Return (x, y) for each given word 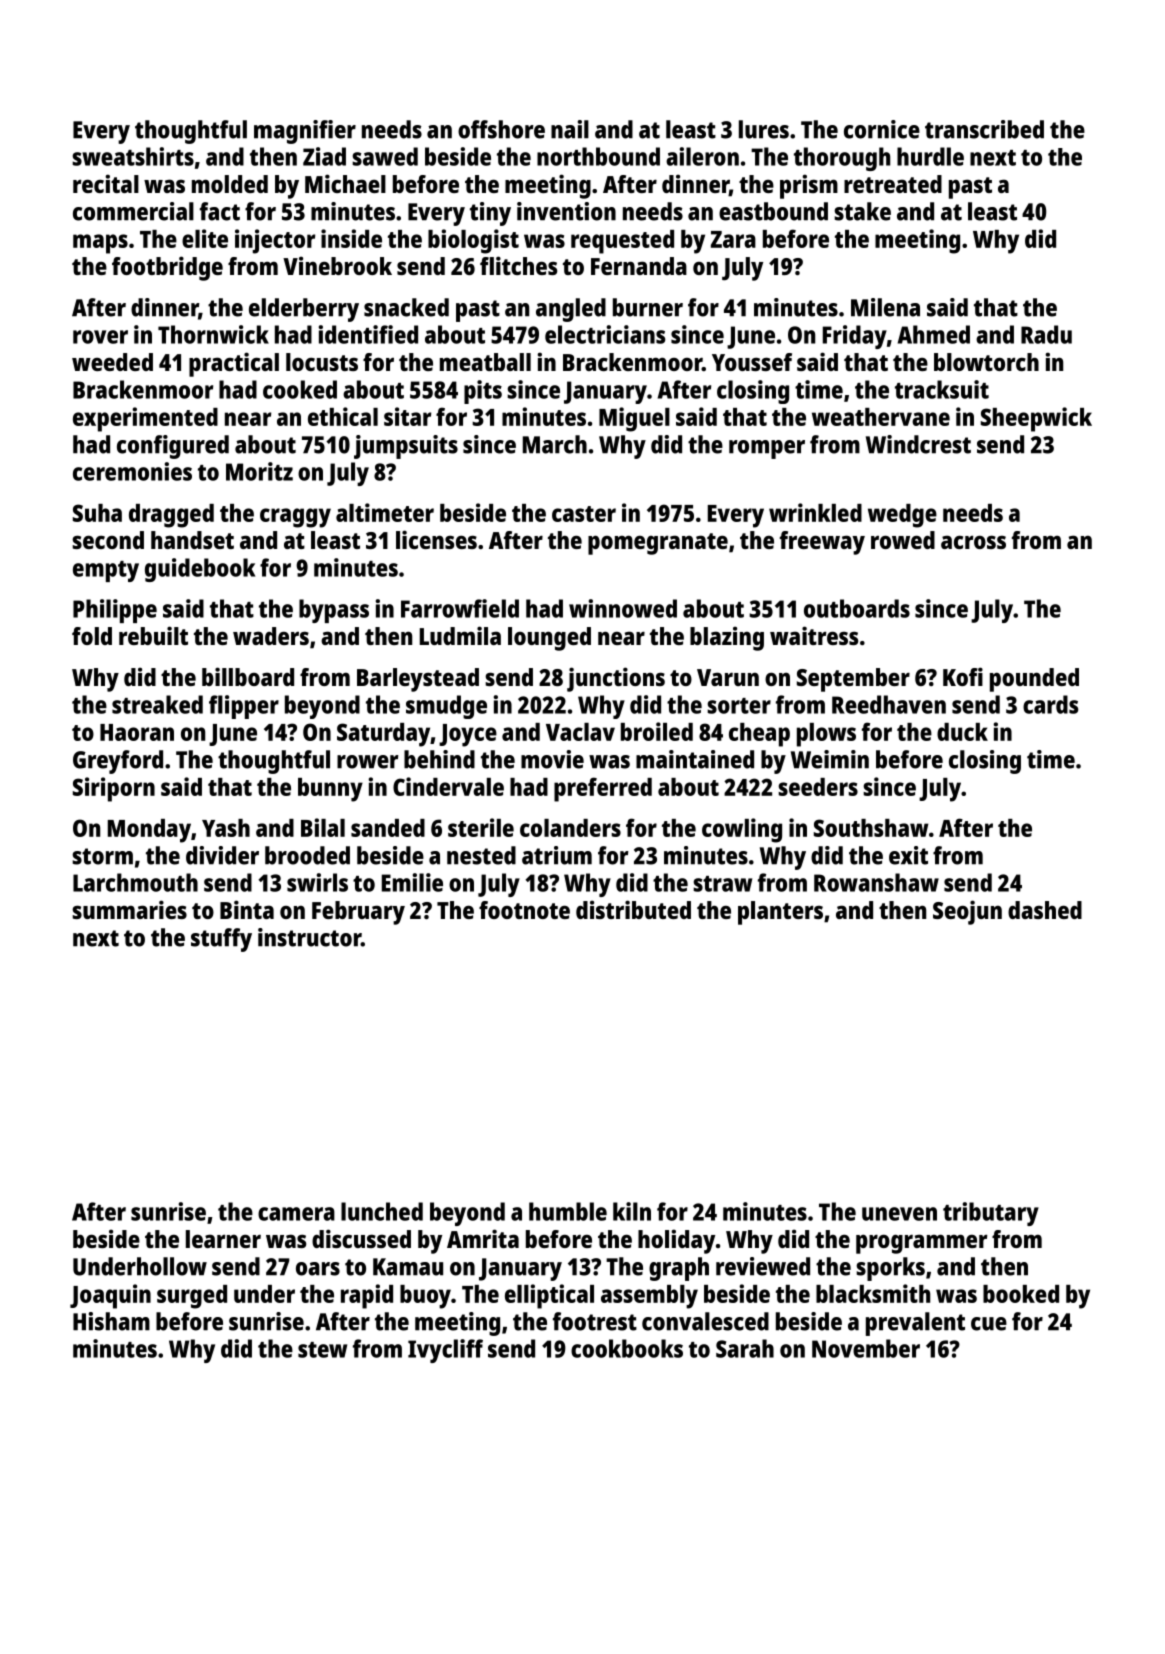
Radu (1046, 334)
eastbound (773, 211)
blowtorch (986, 362)
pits (483, 392)
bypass (334, 611)
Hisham (111, 1321)
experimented (145, 419)
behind (439, 759)
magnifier (305, 132)
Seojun (967, 912)
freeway (822, 543)
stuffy (221, 940)
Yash (226, 828)
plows (826, 735)
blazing (727, 638)
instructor (309, 937)
